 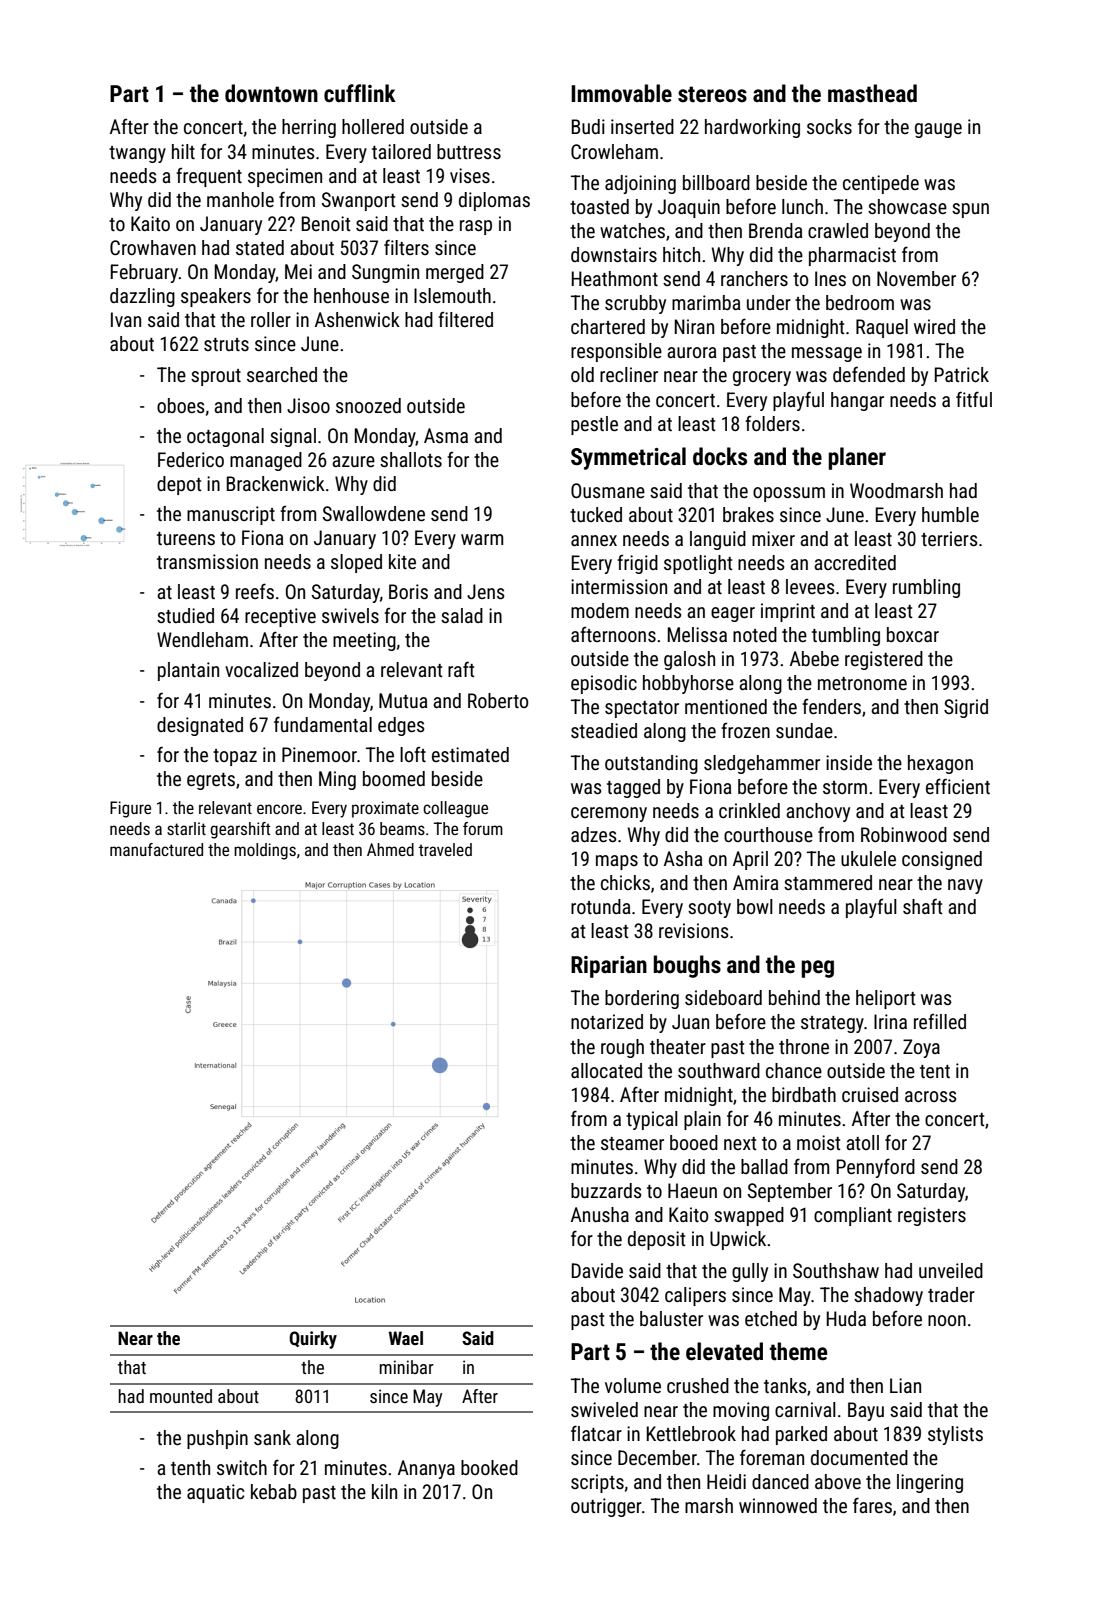 What do you see at coordinates (313, 1340) in the image?
I see `Quirky` at bounding box center [313, 1340].
